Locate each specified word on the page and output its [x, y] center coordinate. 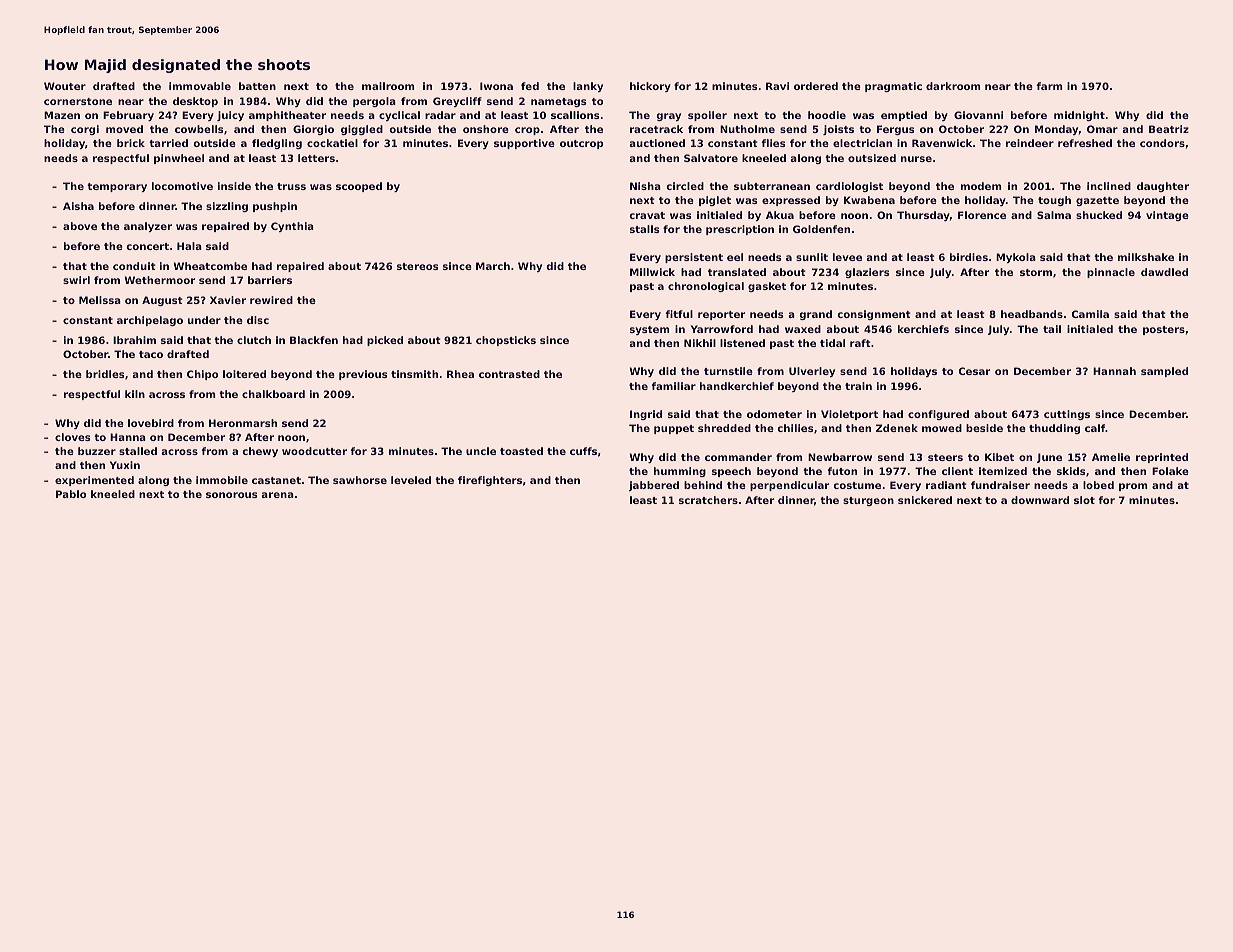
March [493, 266]
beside [984, 428]
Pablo [71, 494]
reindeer [1030, 143]
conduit [134, 266]
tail [1052, 329]
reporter [721, 315]
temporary [117, 187]
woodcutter [314, 451]
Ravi [777, 86]
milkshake [1146, 257]
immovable [200, 86]
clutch [254, 340]
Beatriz [1169, 129]
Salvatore [711, 158]
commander [738, 457]
